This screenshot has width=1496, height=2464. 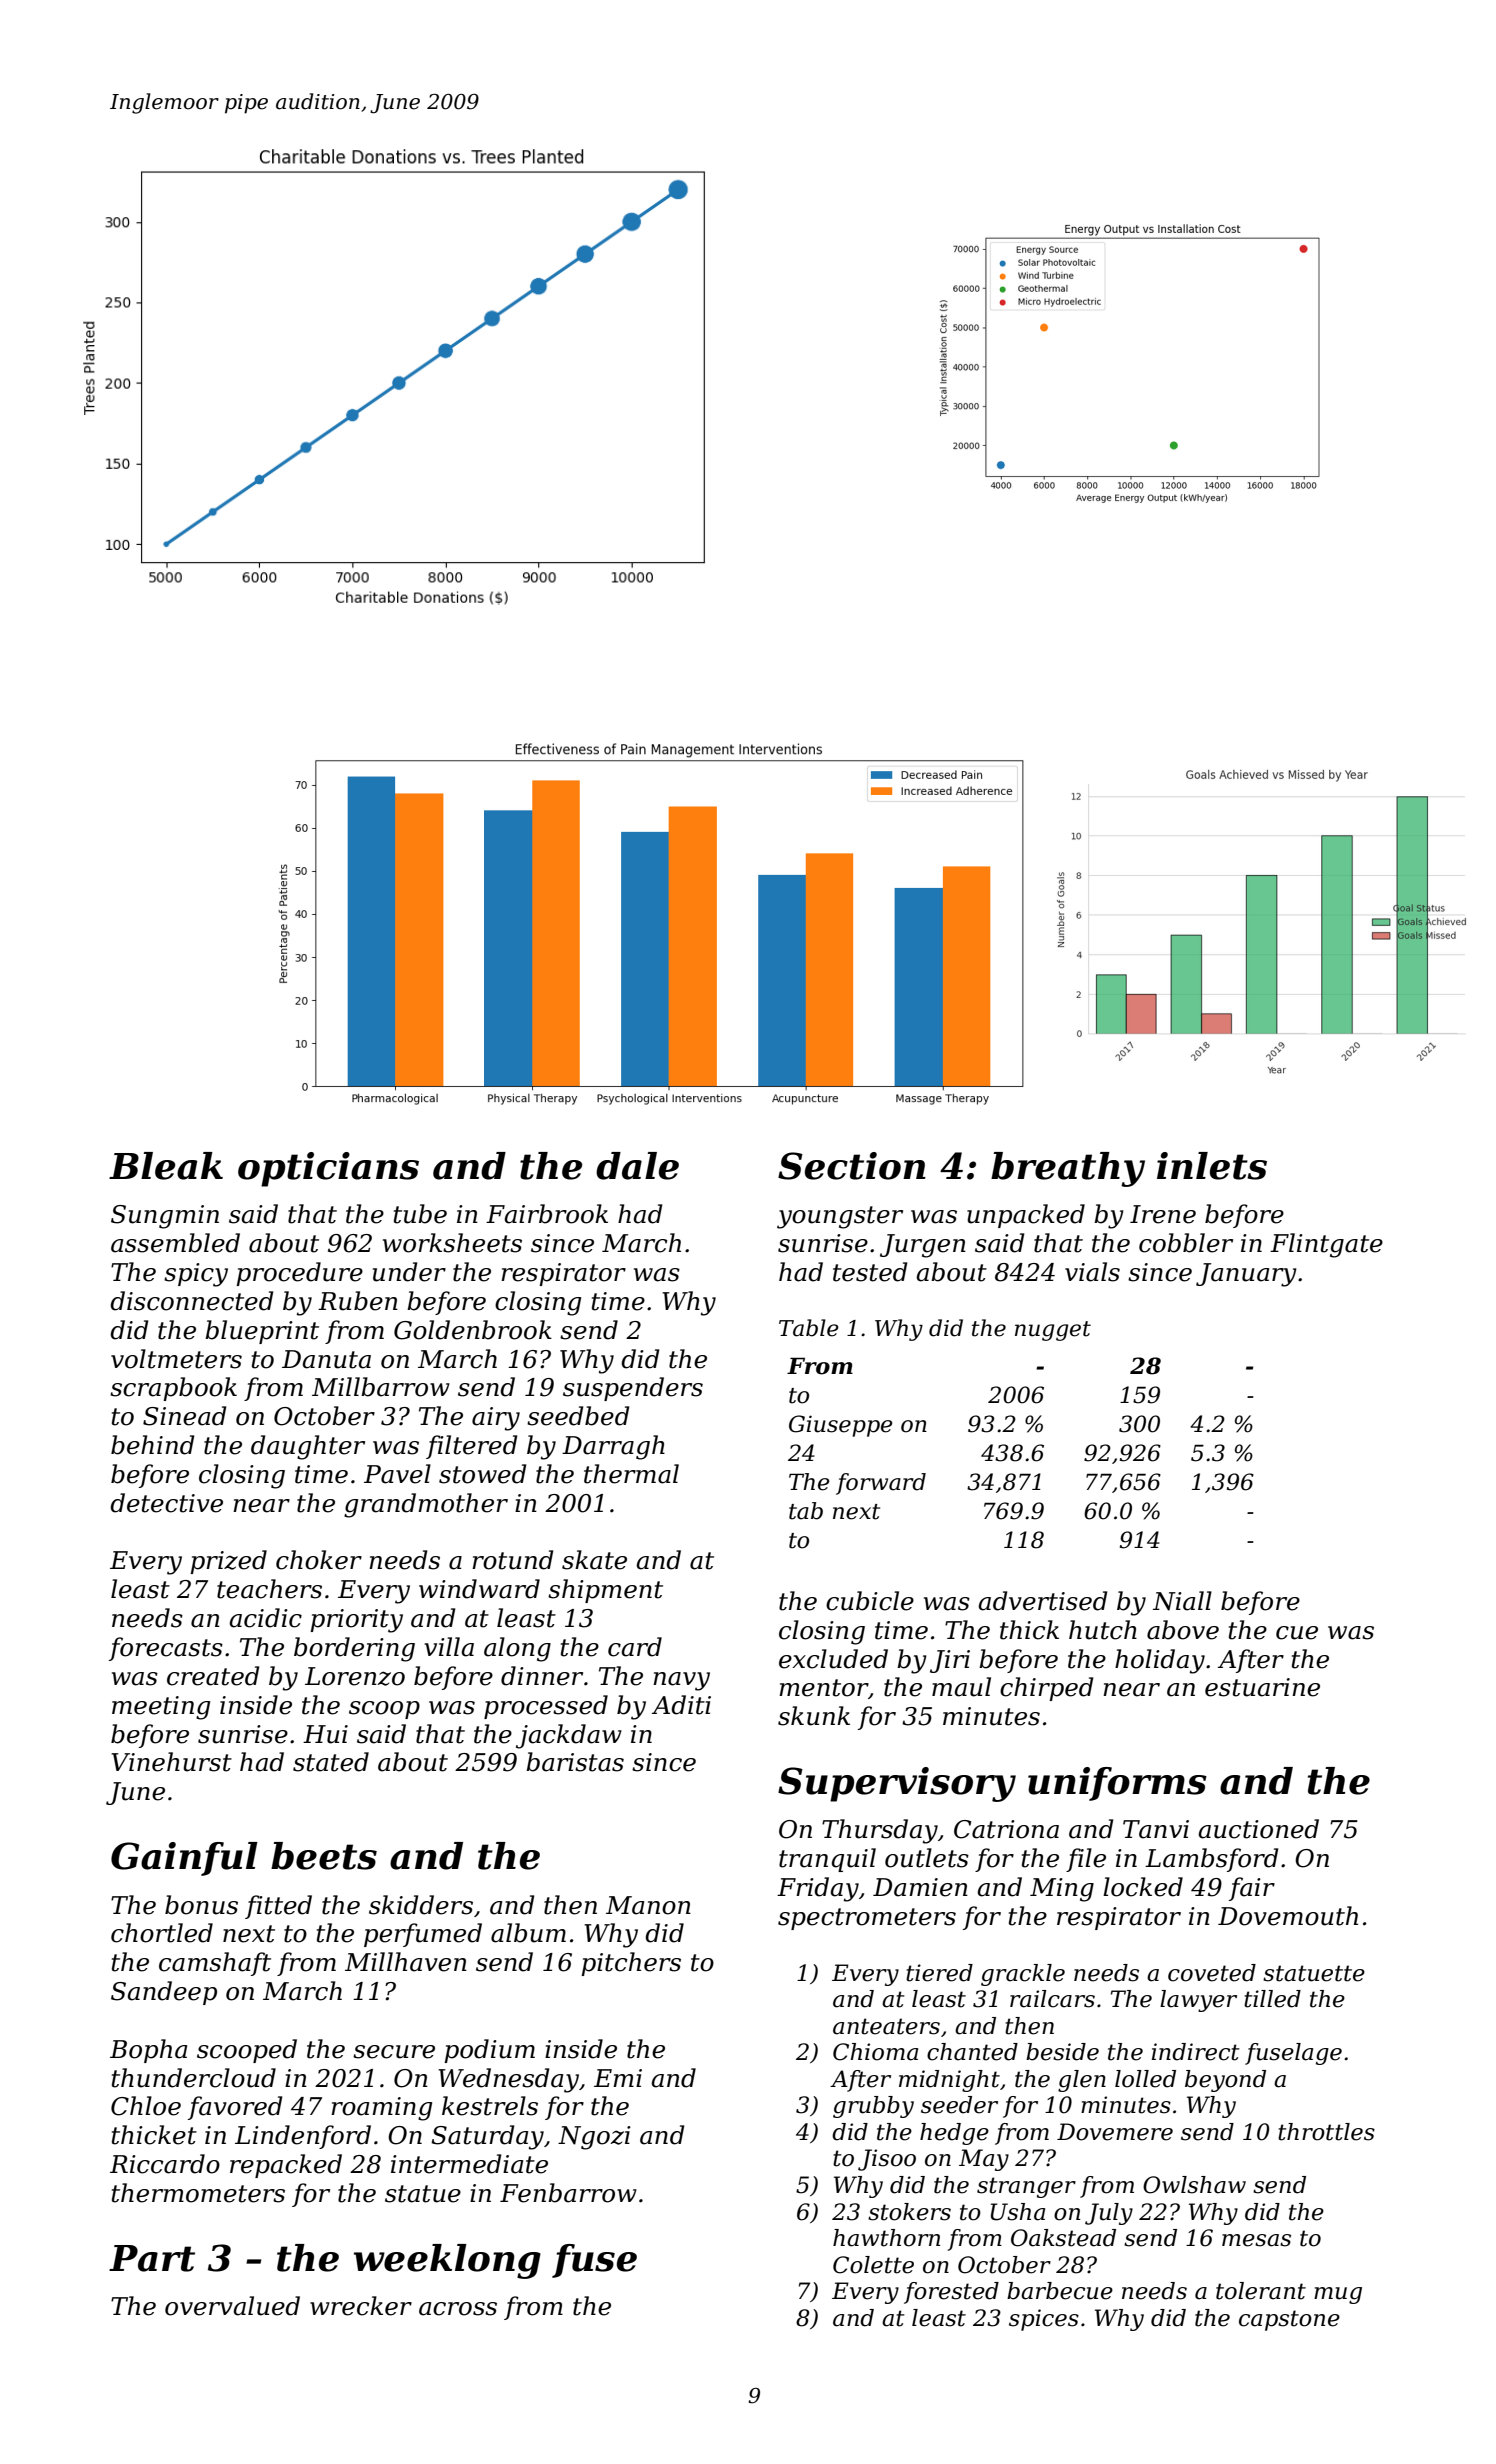 I want to click on dale, so click(x=637, y=1166).
